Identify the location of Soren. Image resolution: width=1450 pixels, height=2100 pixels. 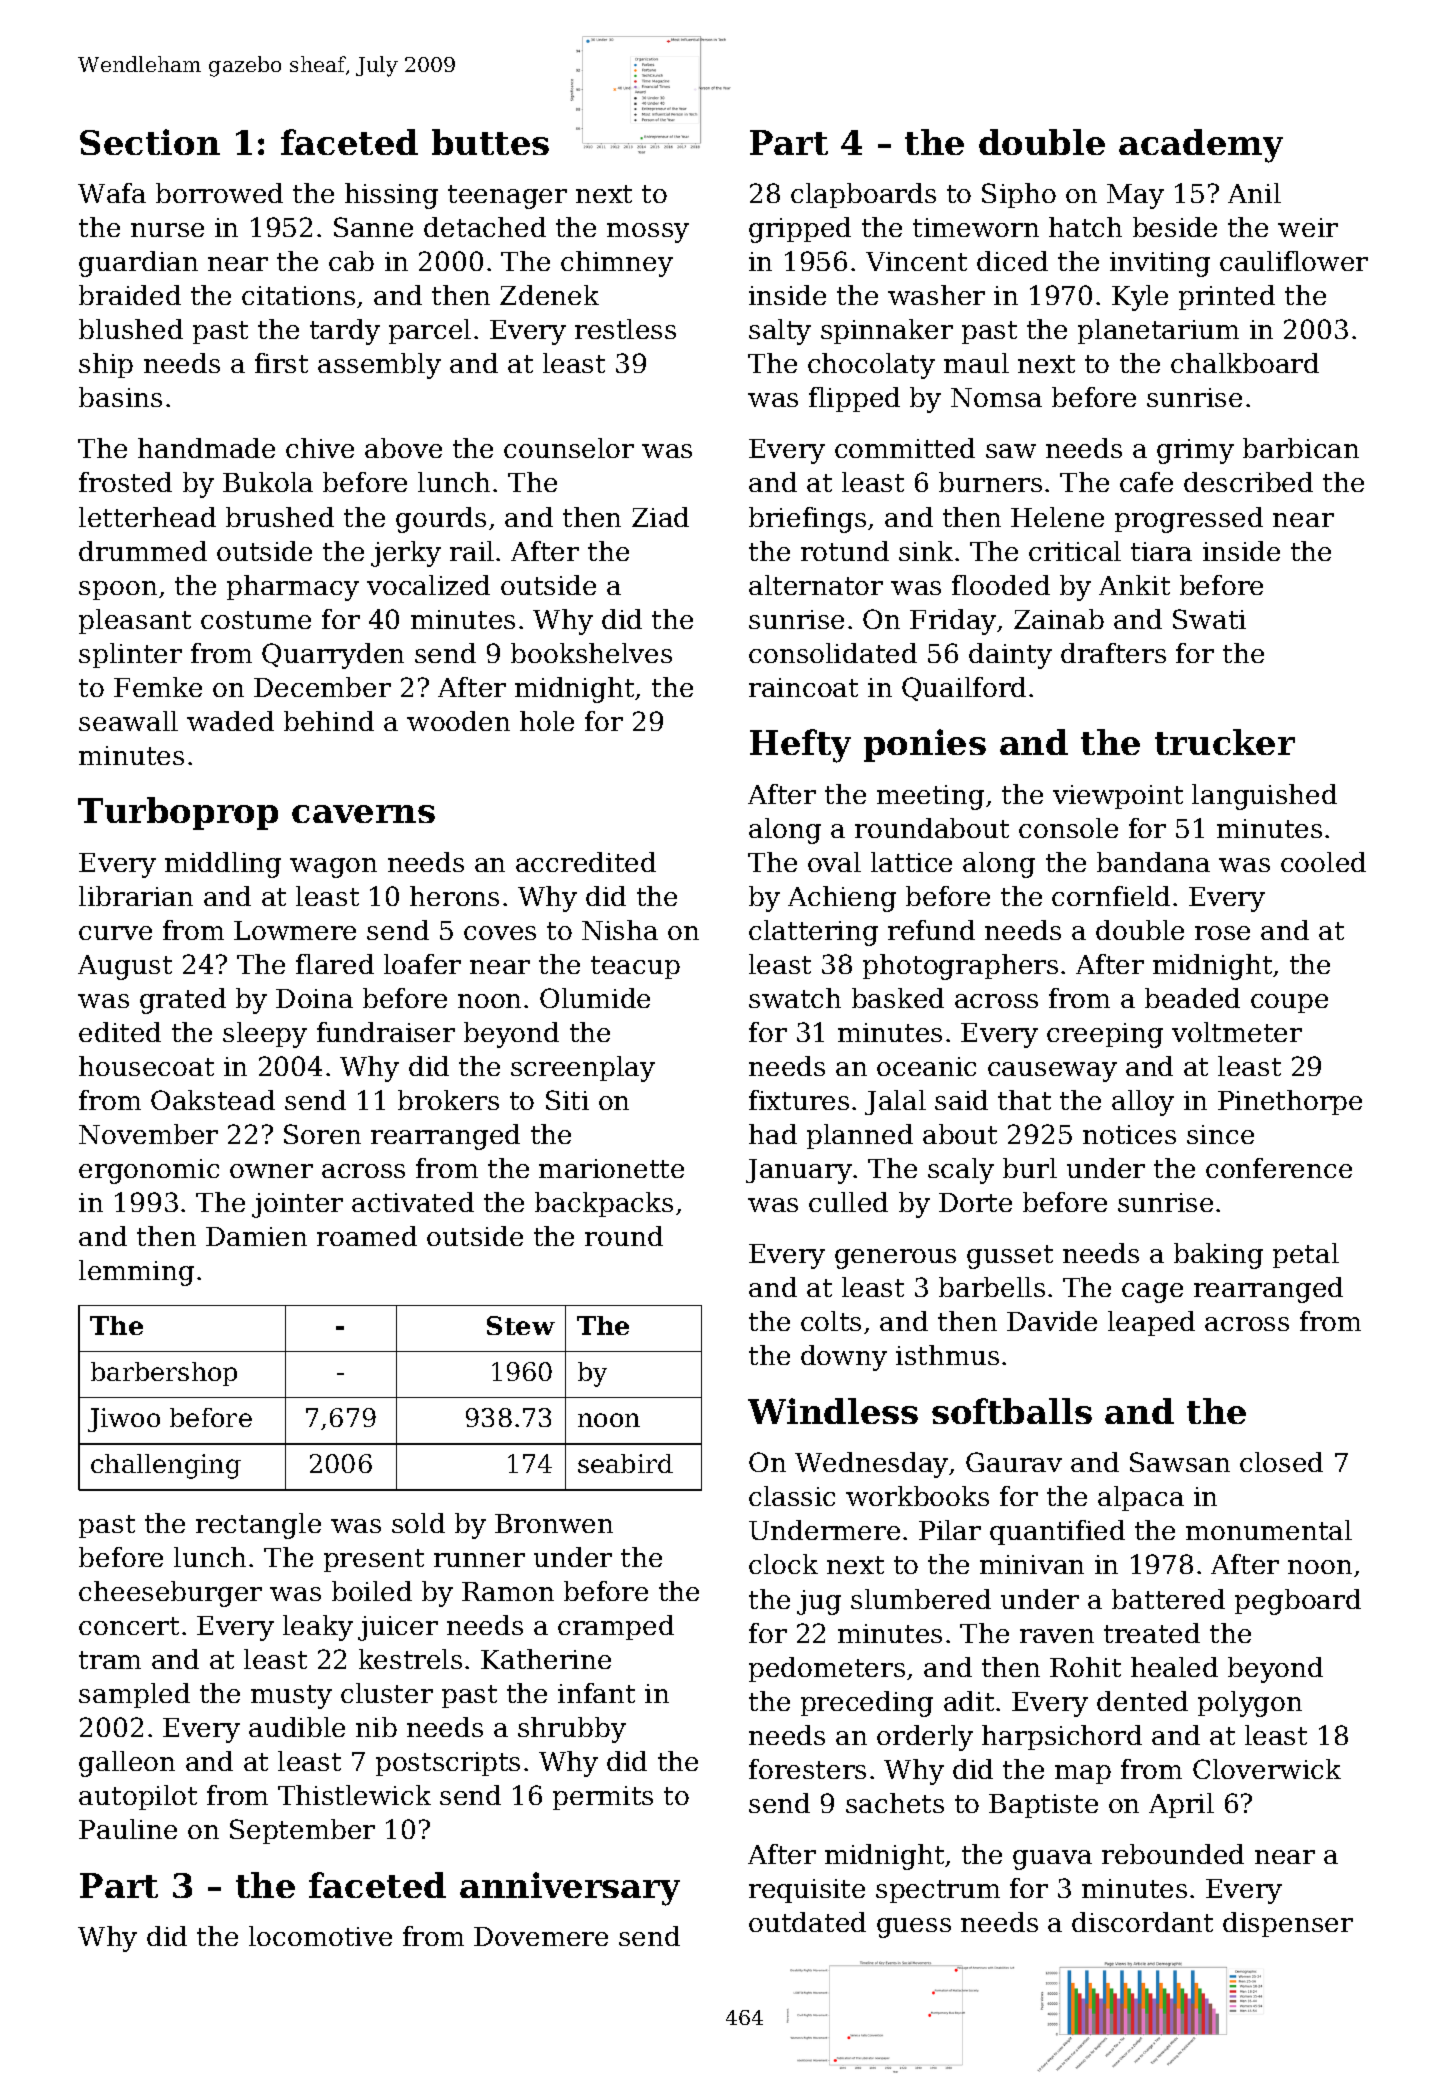
(322, 1134).
